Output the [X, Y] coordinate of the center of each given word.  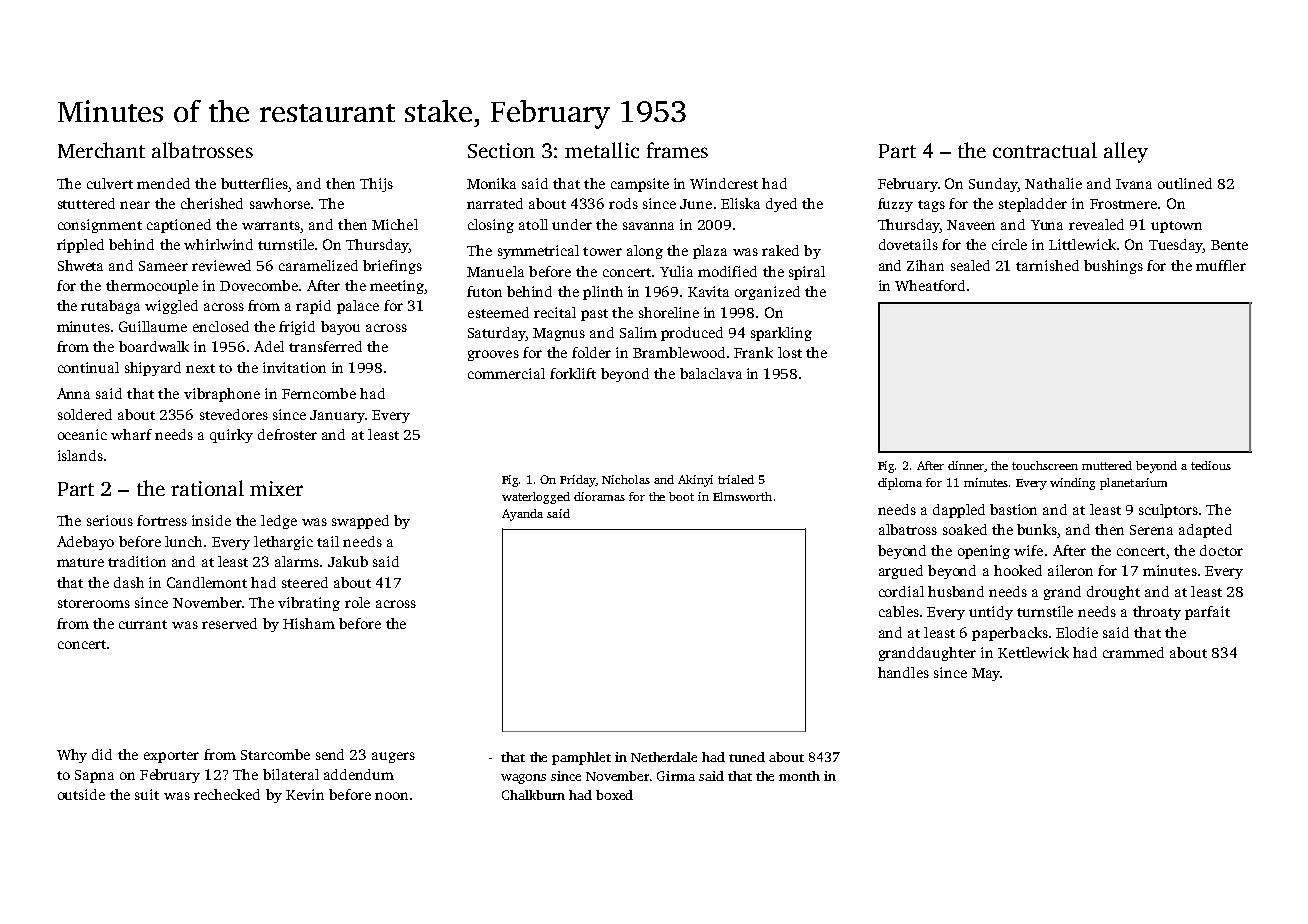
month [799, 776]
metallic [602, 150]
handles [903, 672]
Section [501, 150]
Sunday [993, 185]
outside [81, 794]
